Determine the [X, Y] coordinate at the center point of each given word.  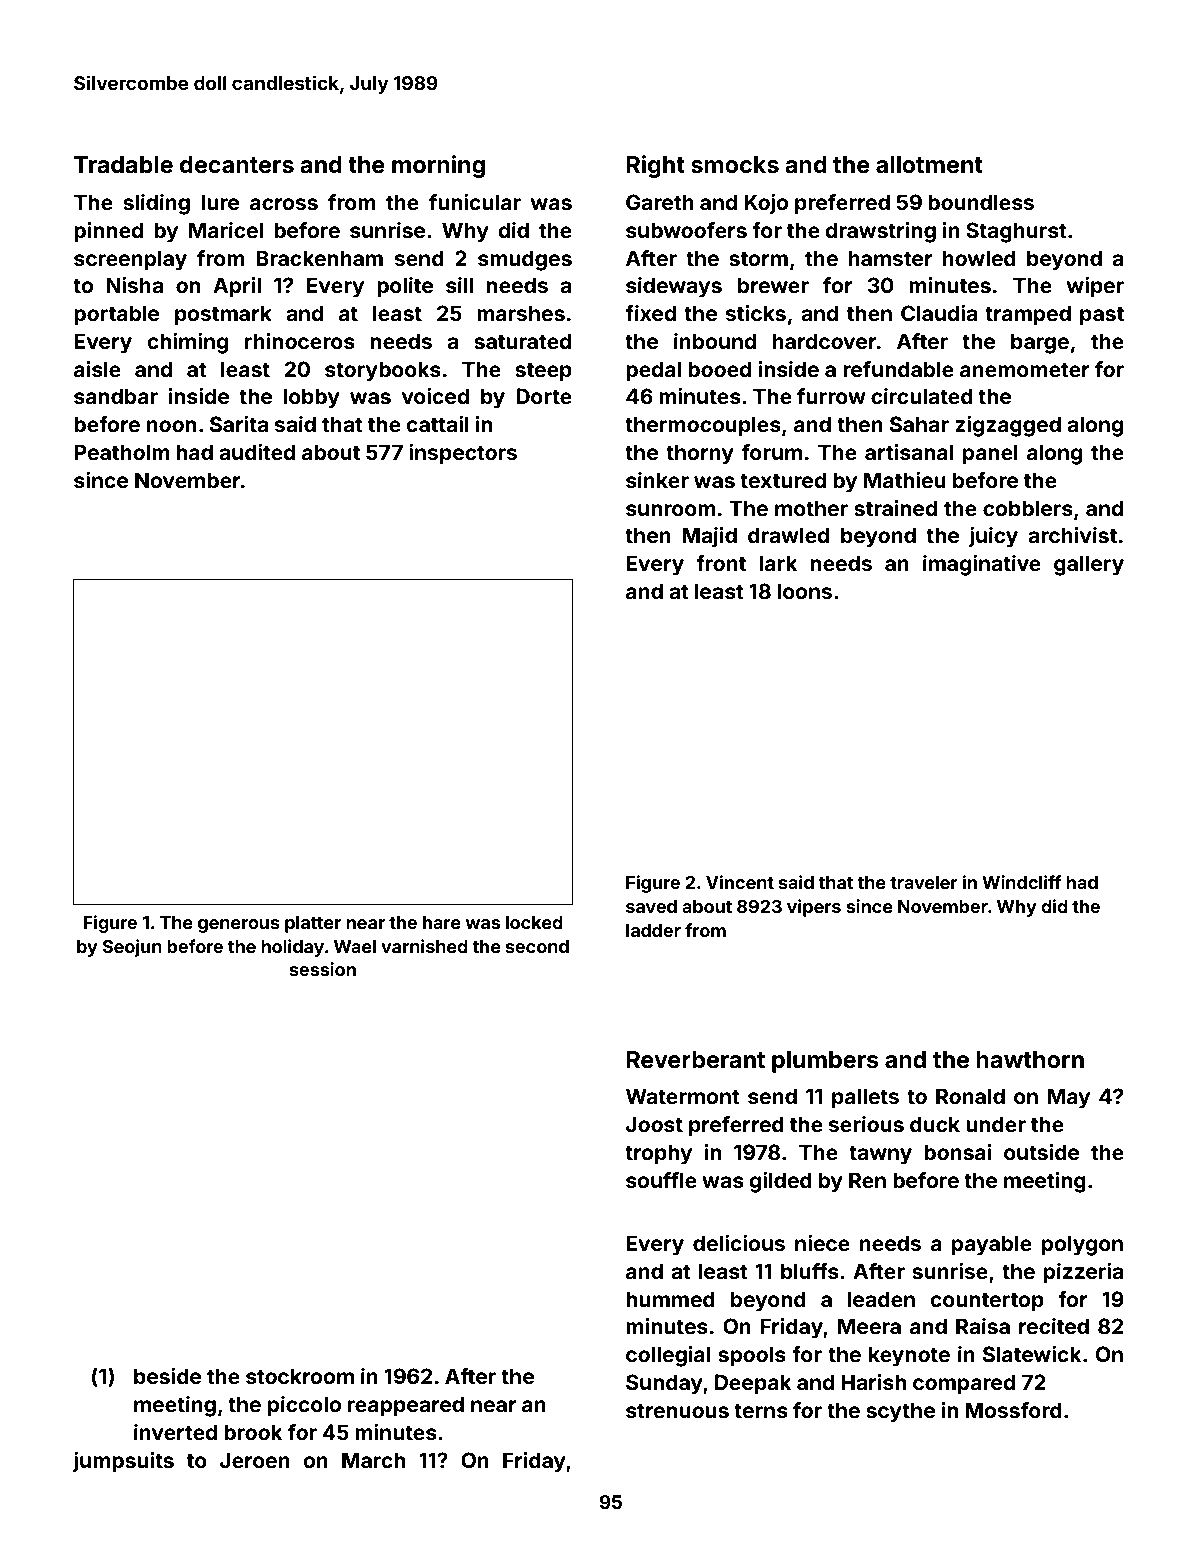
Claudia [939, 313]
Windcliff [1021, 882]
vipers [814, 908]
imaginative [982, 565]
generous [239, 926]
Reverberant [696, 1060]
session [323, 969]
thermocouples [703, 426]
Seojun [132, 948]
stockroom [300, 1376]
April [237, 287]
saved [651, 906]
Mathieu [905, 480]
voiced [435, 396]
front [721, 563]
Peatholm [122, 452]
